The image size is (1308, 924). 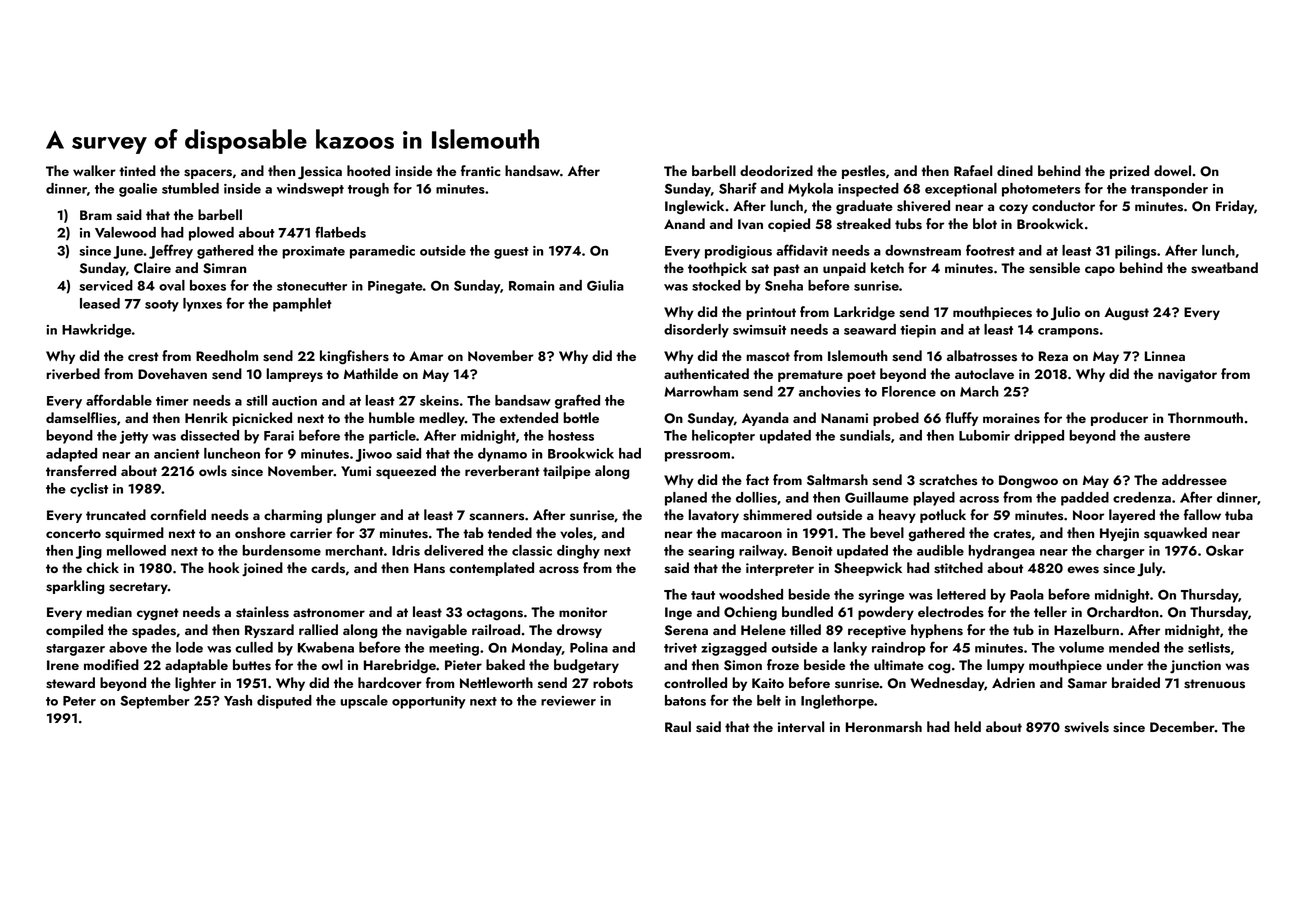 I want to click on pestles, so click(x=863, y=172).
